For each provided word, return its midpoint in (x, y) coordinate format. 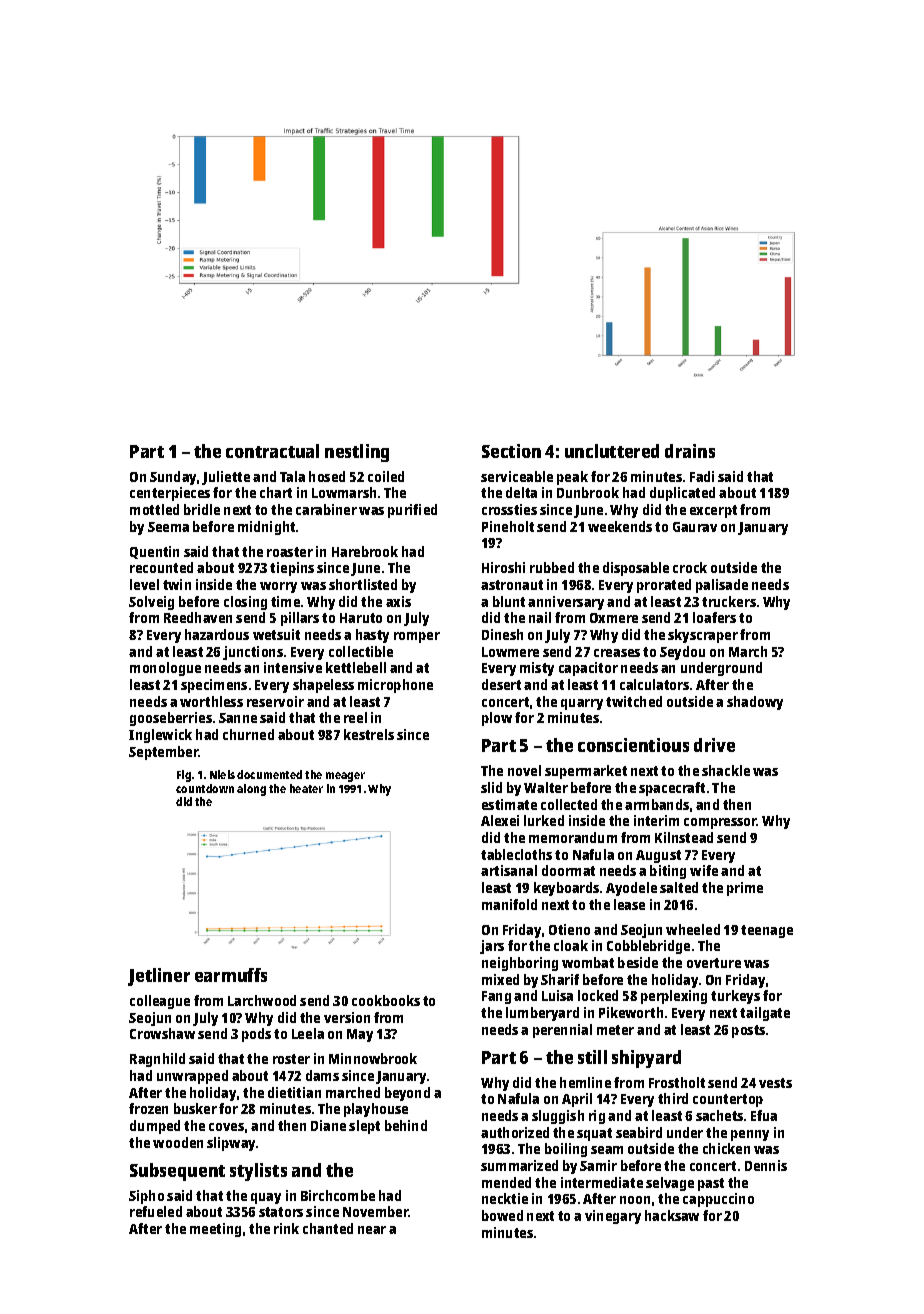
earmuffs (231, 975)
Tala (292, 476)
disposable (636, 569)
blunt (509, 601)
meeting (215, 1230)
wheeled (693, 929)
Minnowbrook (373, 1058)
